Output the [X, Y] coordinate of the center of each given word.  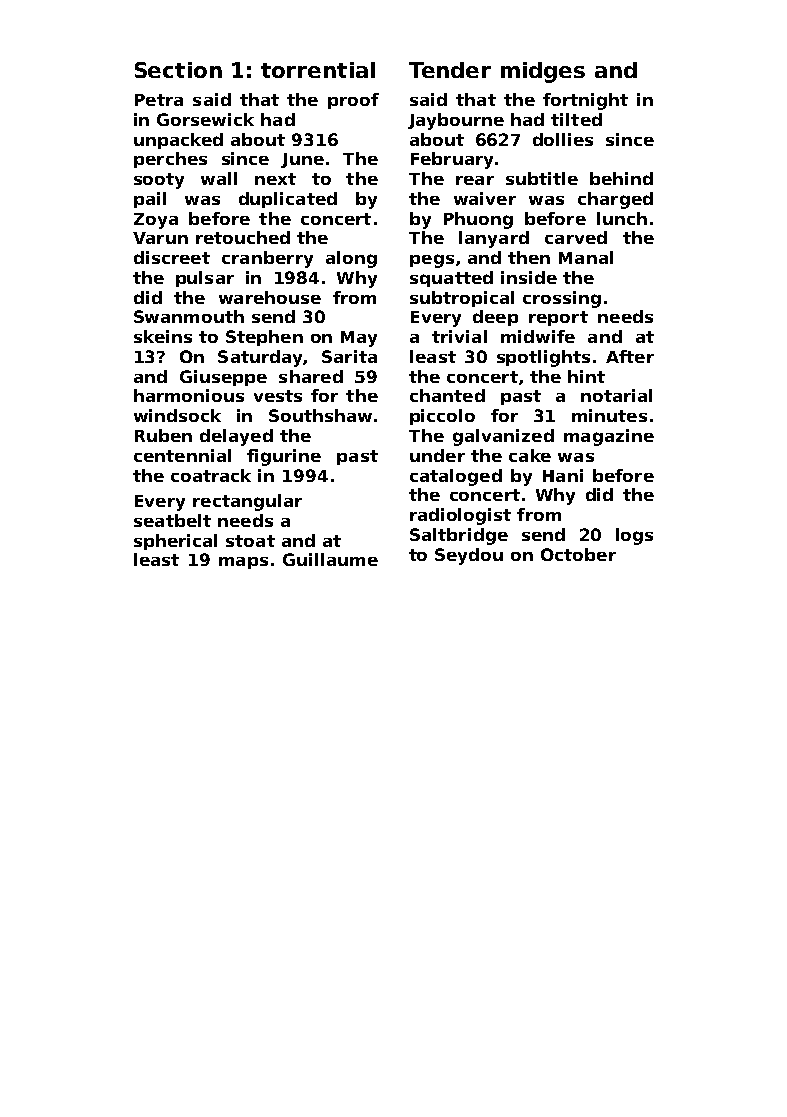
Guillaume [330, 559]
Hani [563, 475]
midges [543, 72]
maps [243, 563]
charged [615, 200]
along [351, 259]
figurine [284, 457]
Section [178, 70]
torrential [318, 70]
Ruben [163, 435]
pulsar [205, 279]
